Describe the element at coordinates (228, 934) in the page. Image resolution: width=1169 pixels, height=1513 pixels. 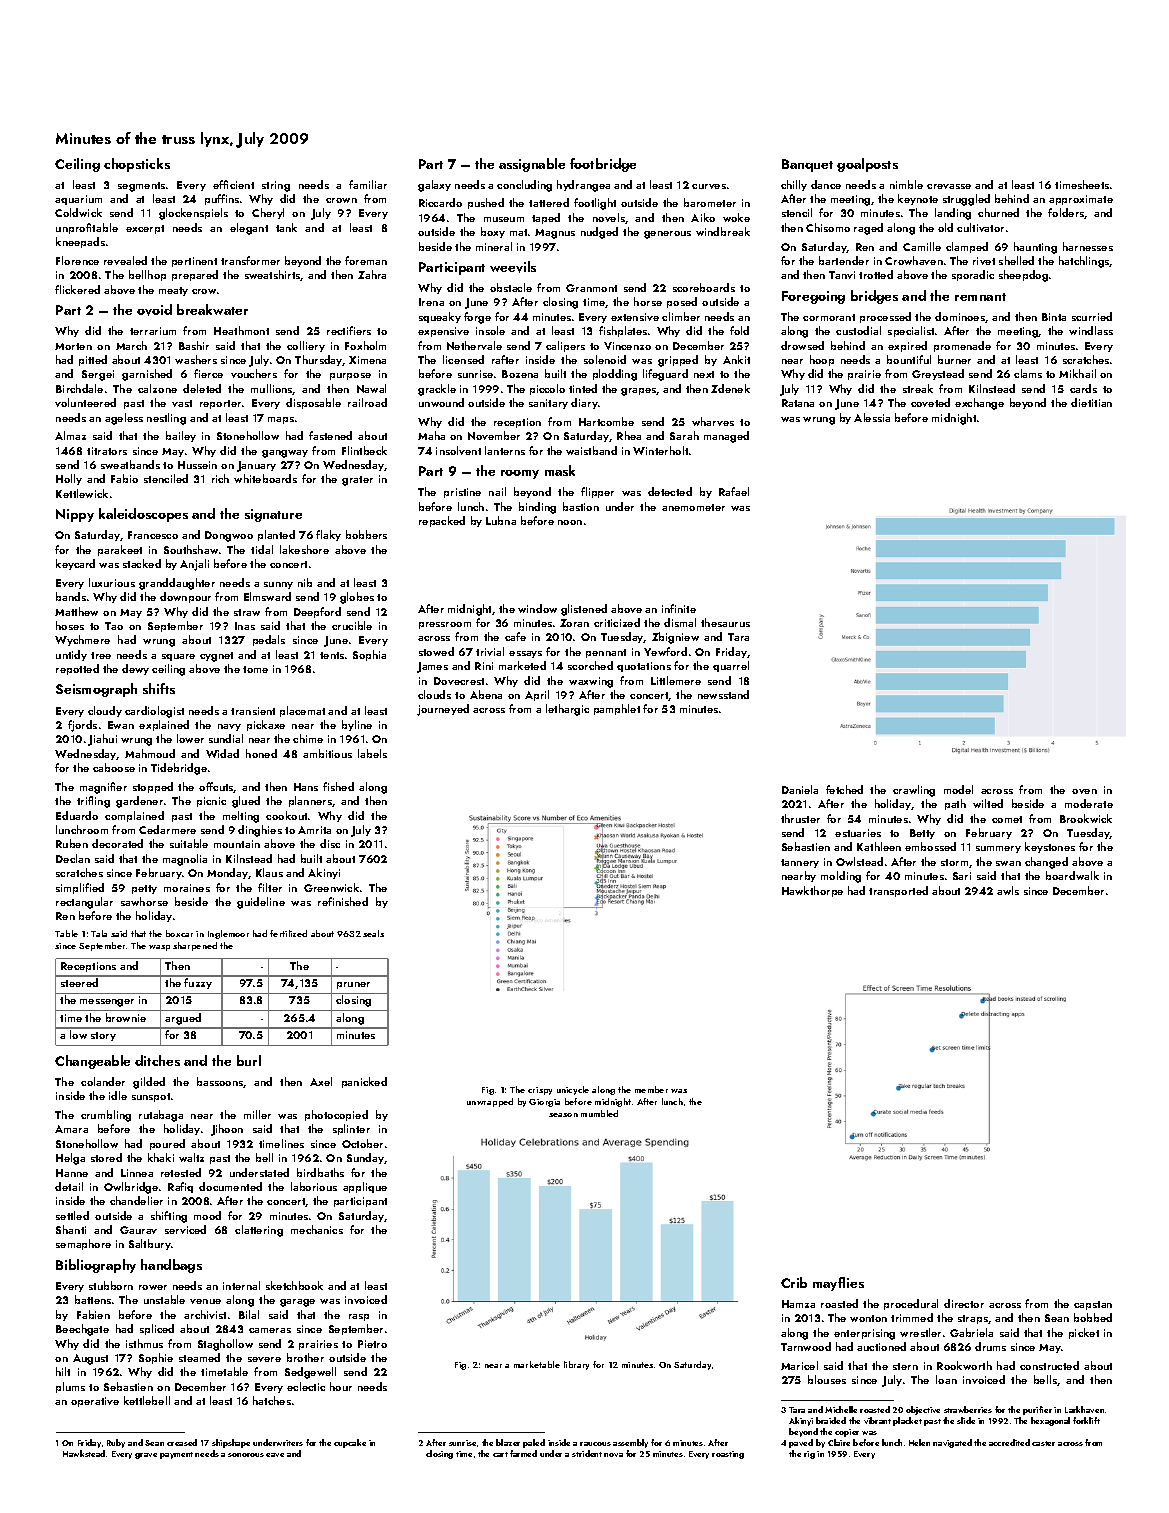
I see `Inglemoor` at that location.
